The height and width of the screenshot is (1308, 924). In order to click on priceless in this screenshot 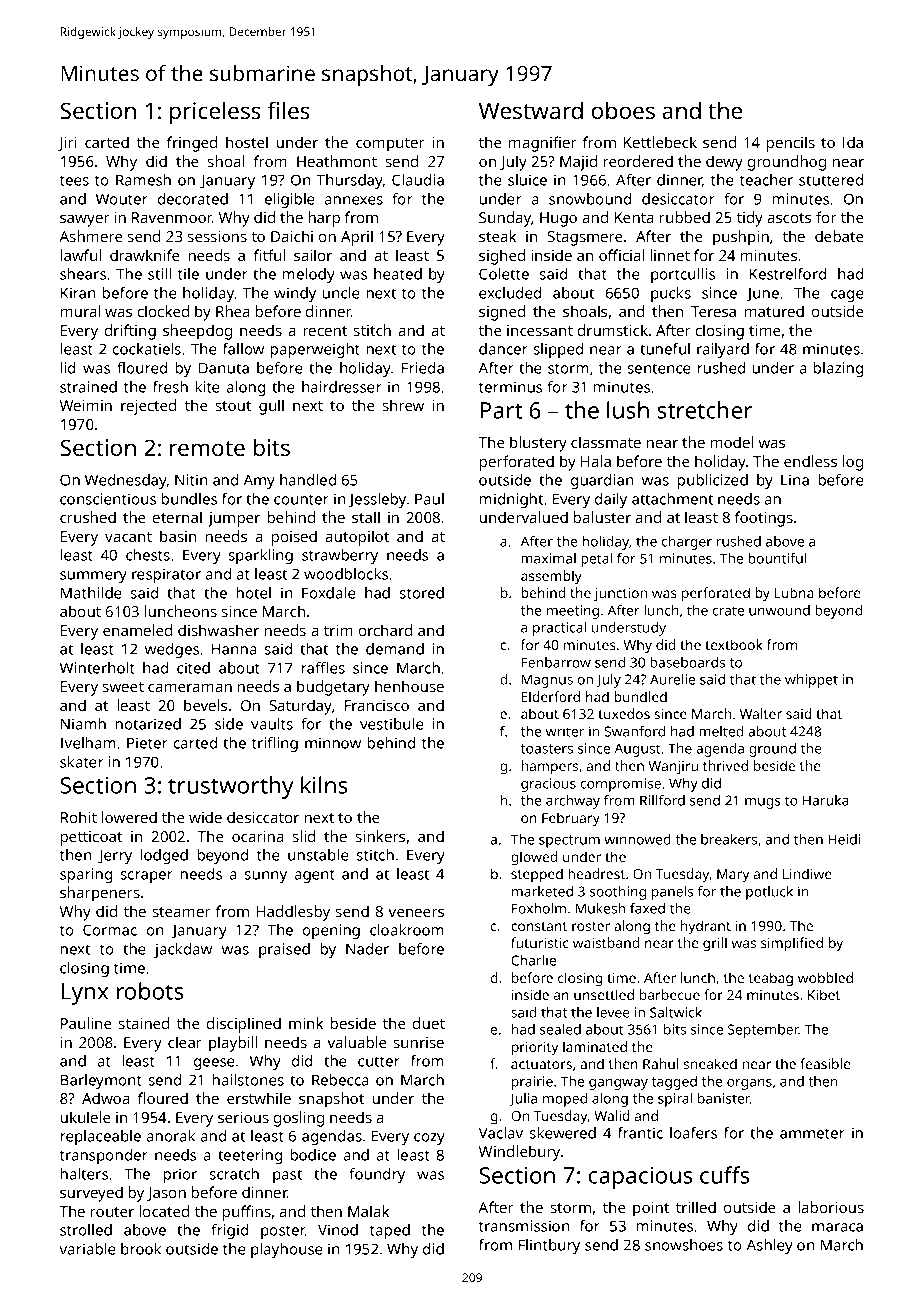, I will do `click(215, 113)`.
